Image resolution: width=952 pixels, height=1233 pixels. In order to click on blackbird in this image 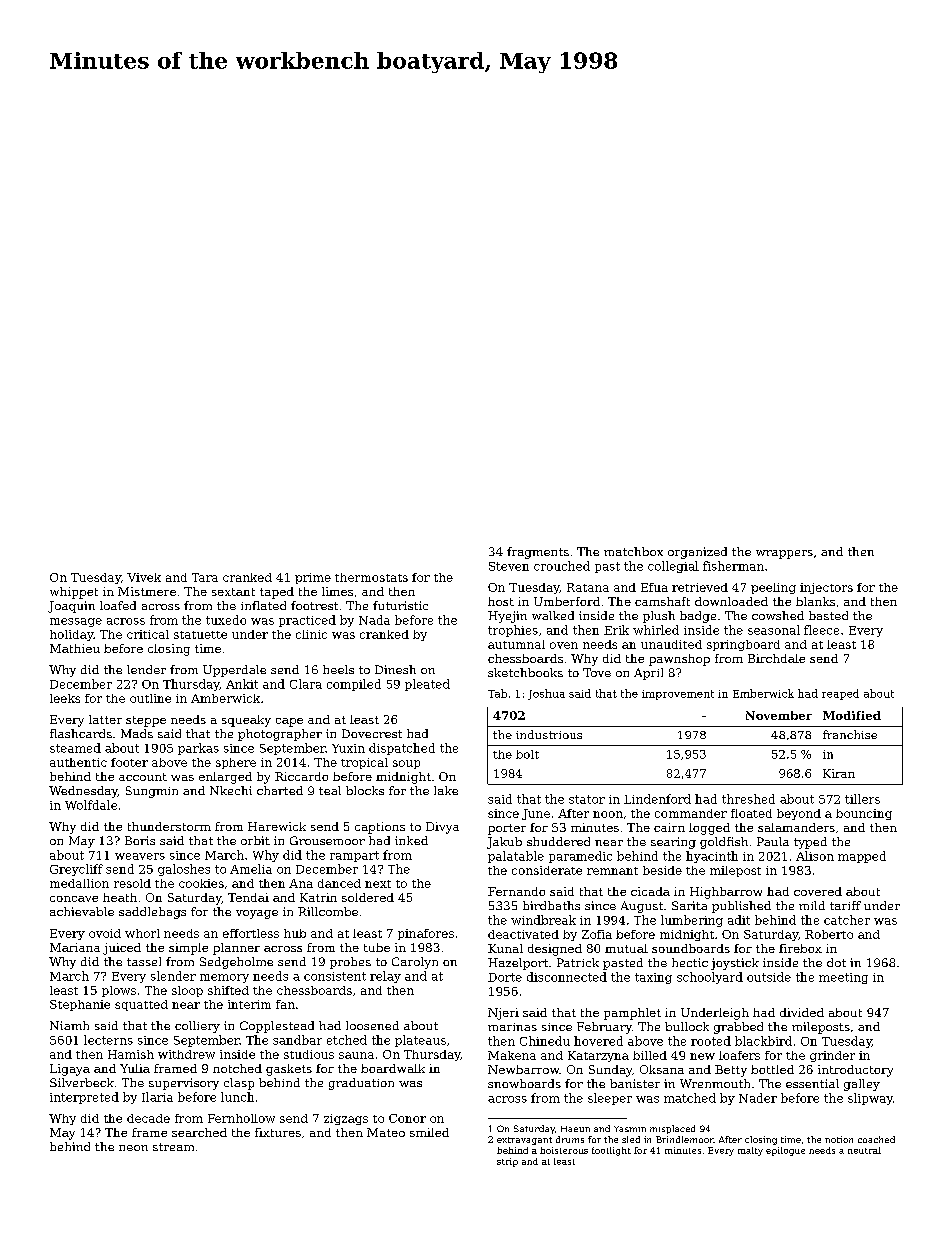, I will do `click(763, 1041)`.
